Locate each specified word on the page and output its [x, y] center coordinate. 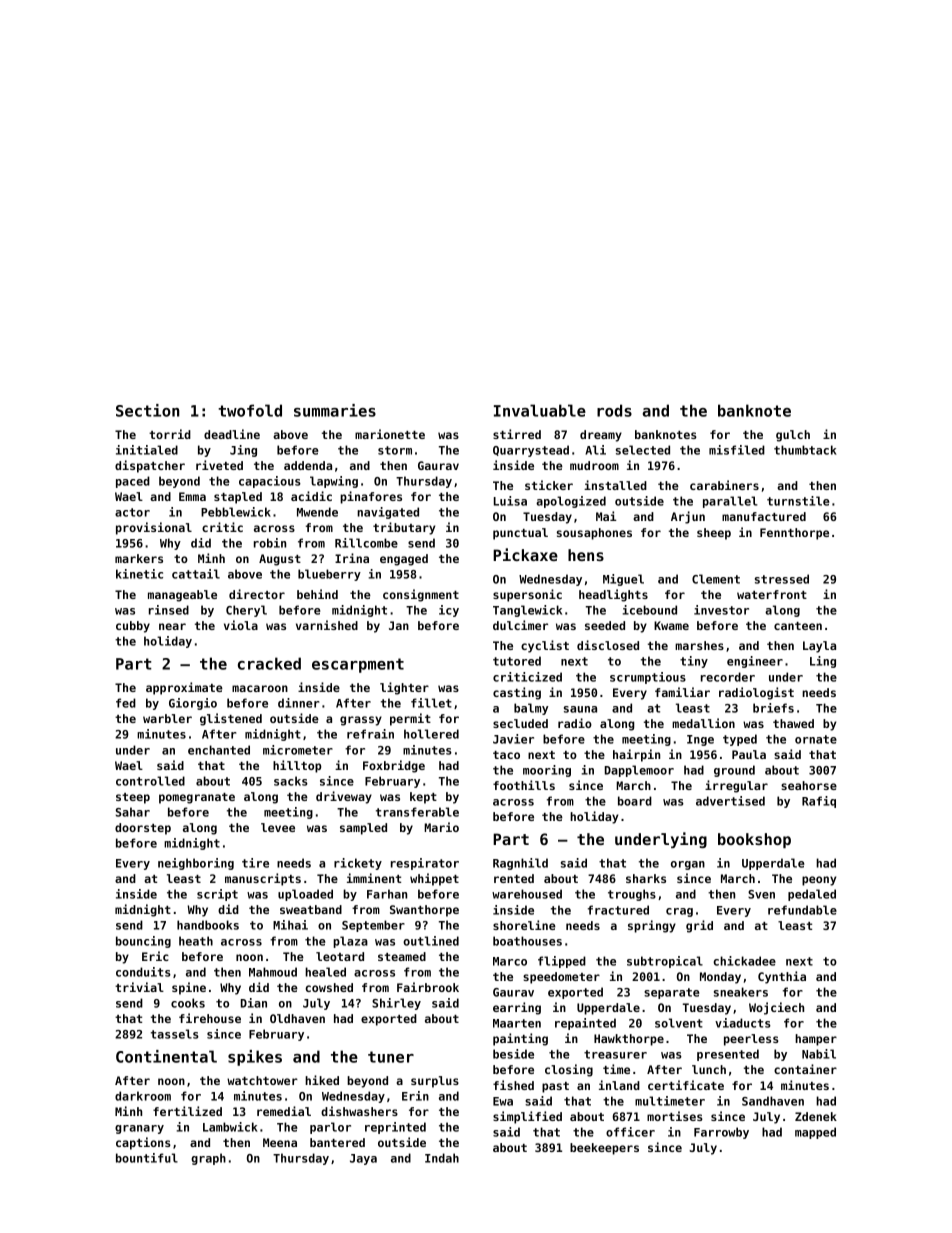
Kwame [671, 625]
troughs [632, 895]
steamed [402, 956]
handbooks [208, 925]
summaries [335, 410]
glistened [231, 719]
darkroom [143, 1096]
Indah [442, 1158]
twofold [250, 410]
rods [614, 410]
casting [517, 693]
